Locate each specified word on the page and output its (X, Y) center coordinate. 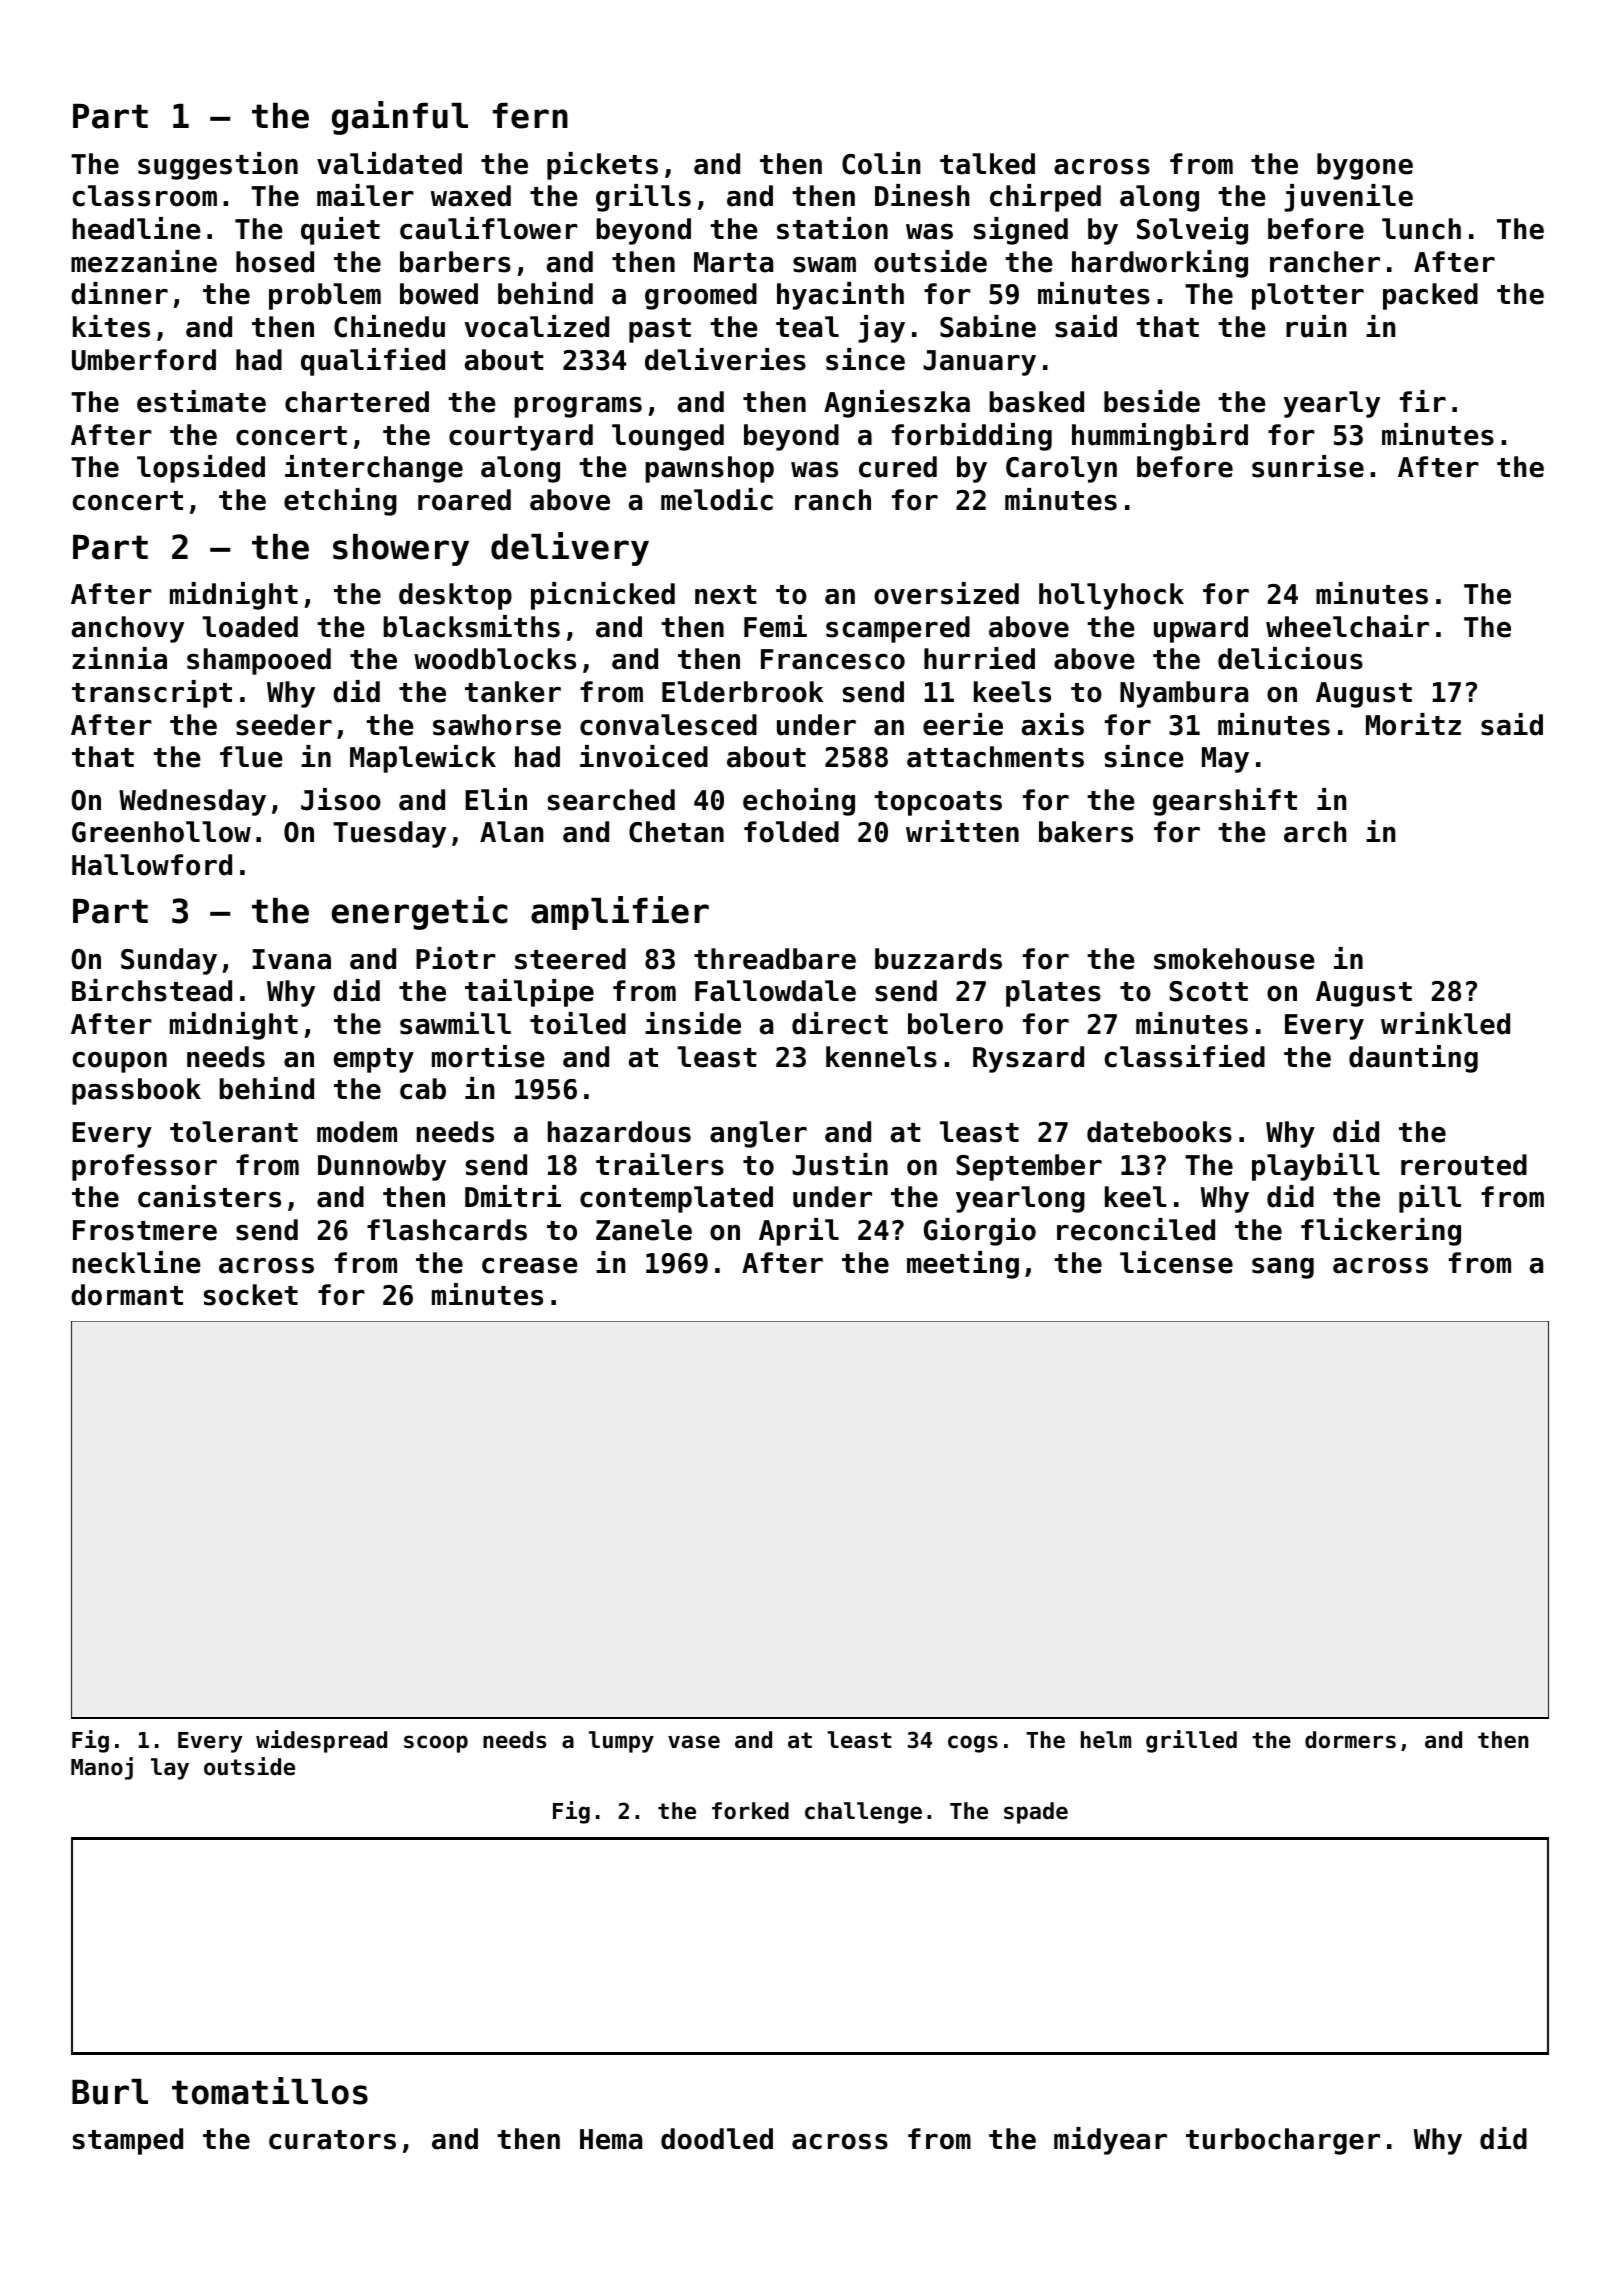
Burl (110, 2092)
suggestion (218, 166)
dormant (127, 1295)
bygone (1365, 166)
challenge (863, 1813)
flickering (1381, 1232)
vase (694, 1742)
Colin (881, 163)
